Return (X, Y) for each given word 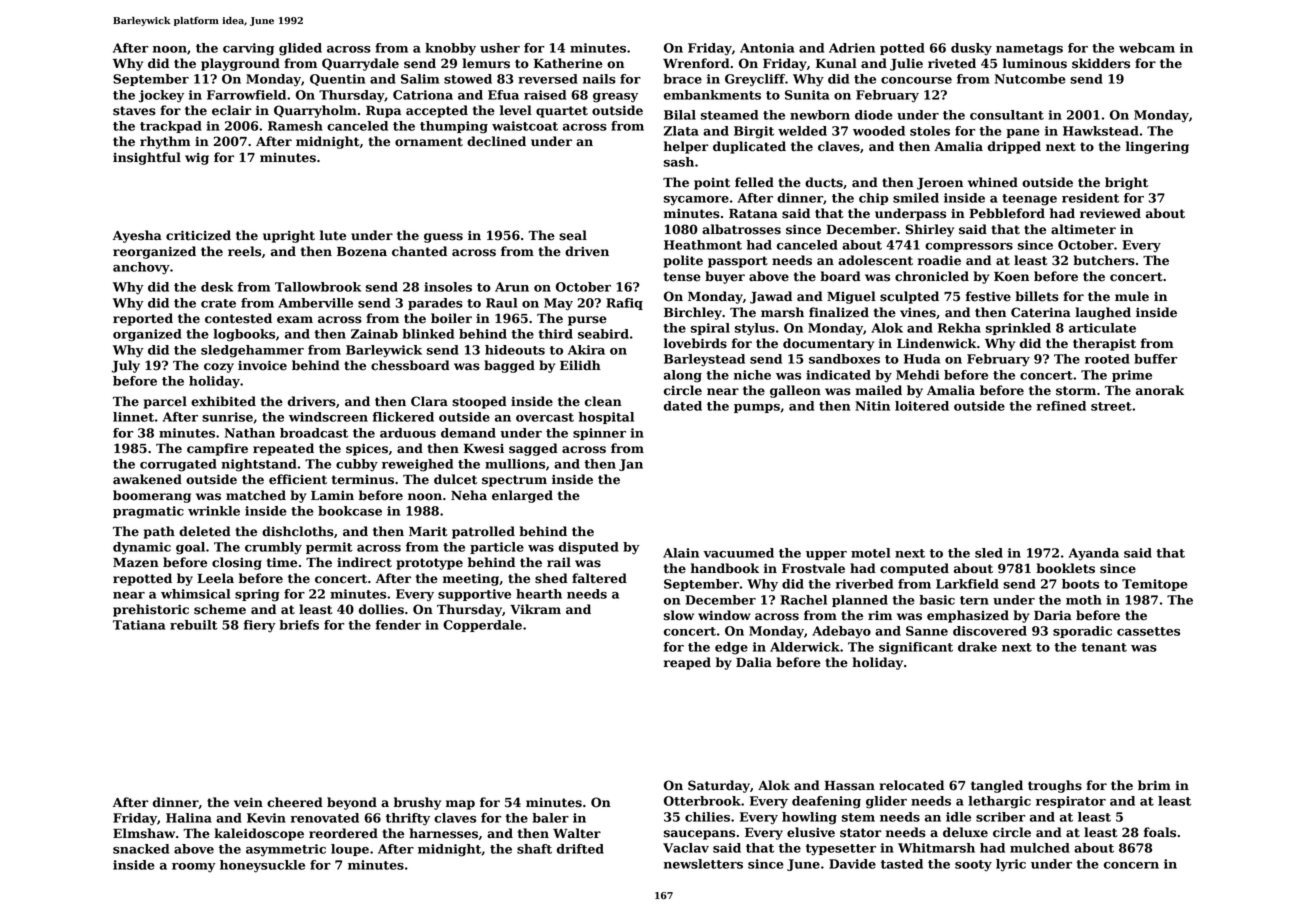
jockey (161, 96)
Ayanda (1094, 554)
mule (1132, 296)
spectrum (514, 481)
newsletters (703, 864)
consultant (1007, 115)
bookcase (350, 511)
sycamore (696, 201)
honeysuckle (262, 866)
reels (244, 251)
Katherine (568, 63)
